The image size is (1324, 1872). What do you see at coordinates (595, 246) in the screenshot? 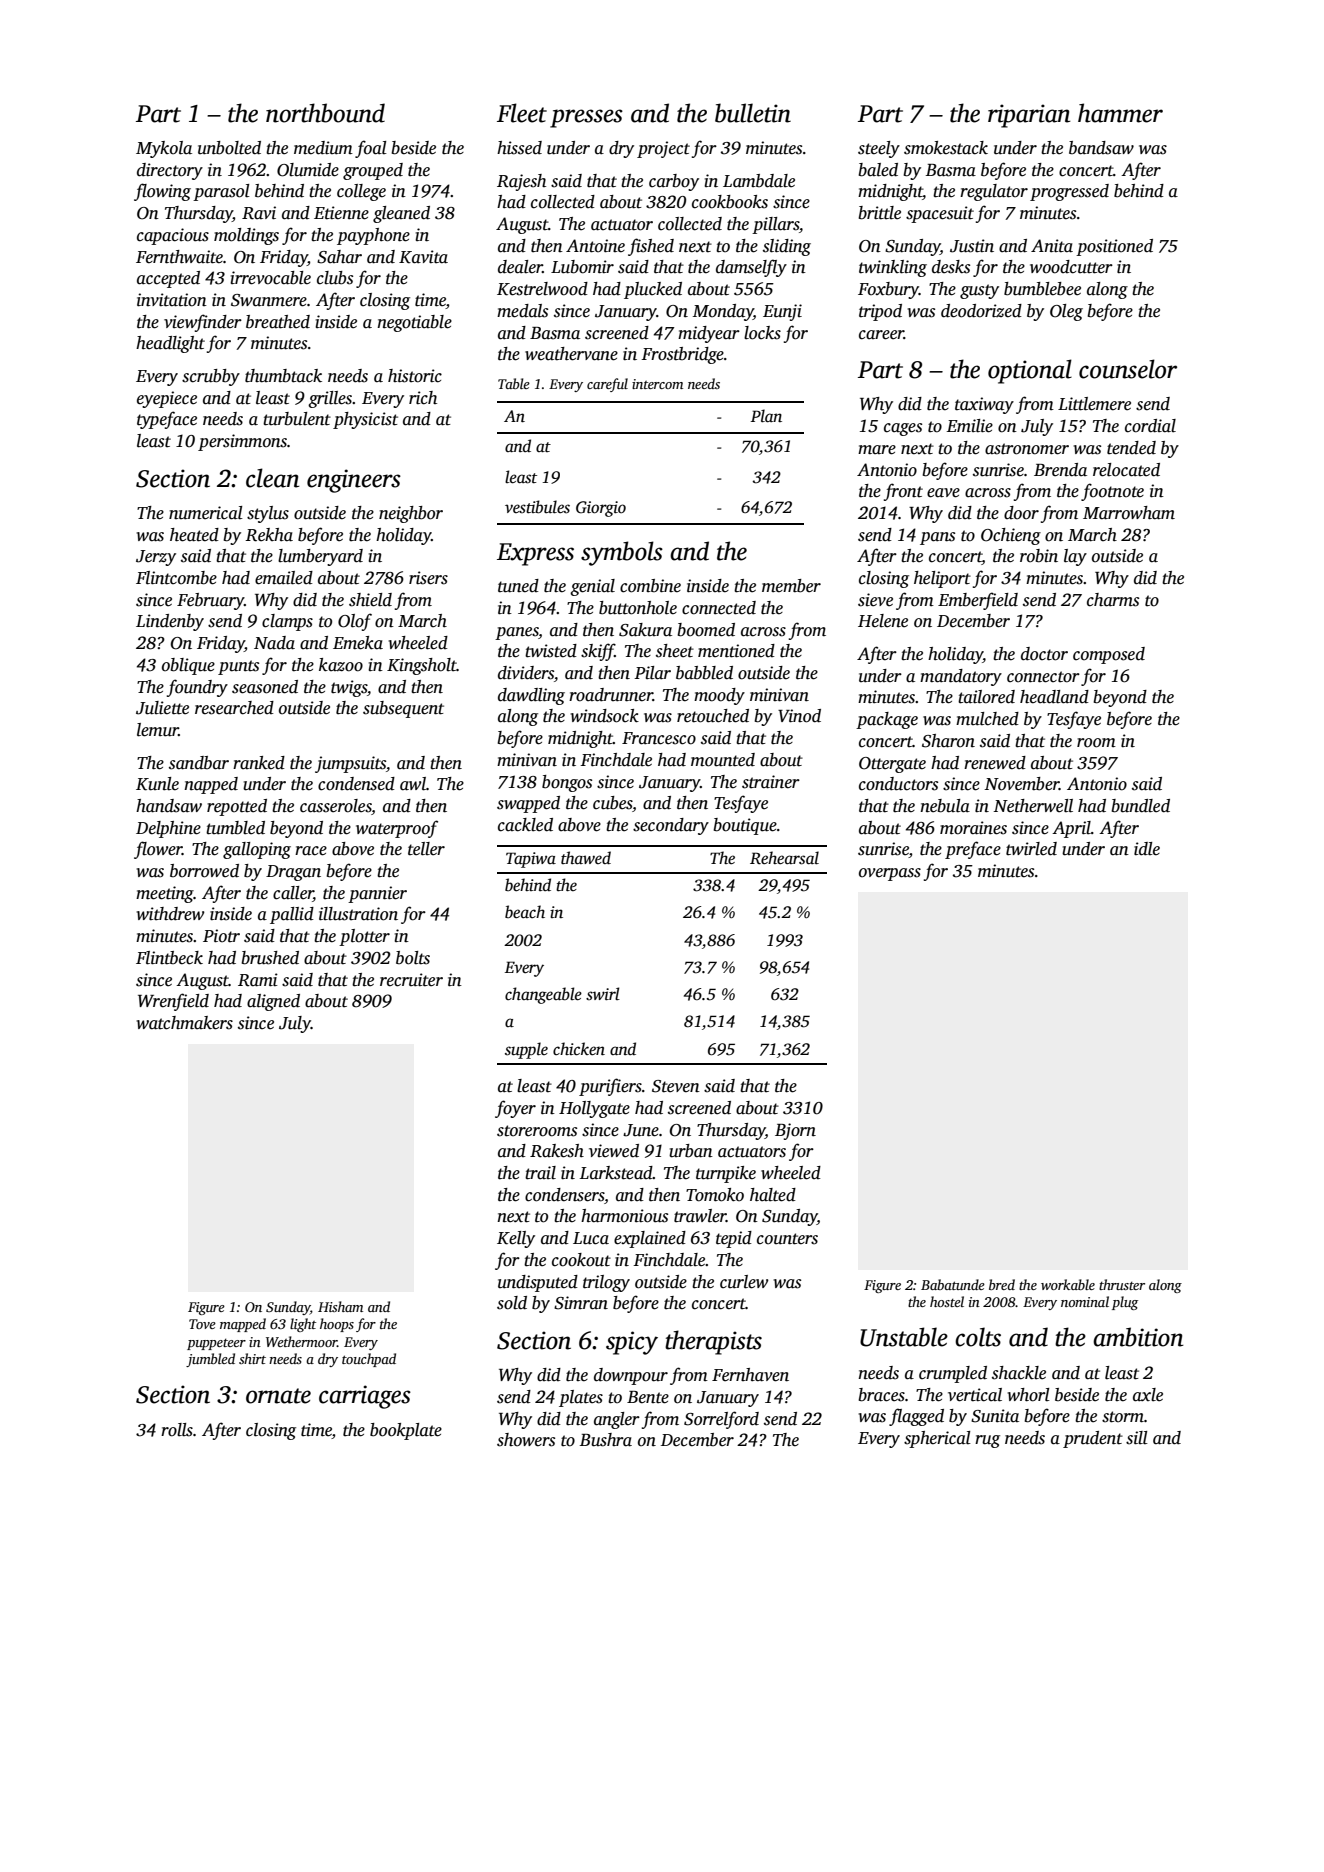
I see `Antoine` at bounding box center [595, 246].
